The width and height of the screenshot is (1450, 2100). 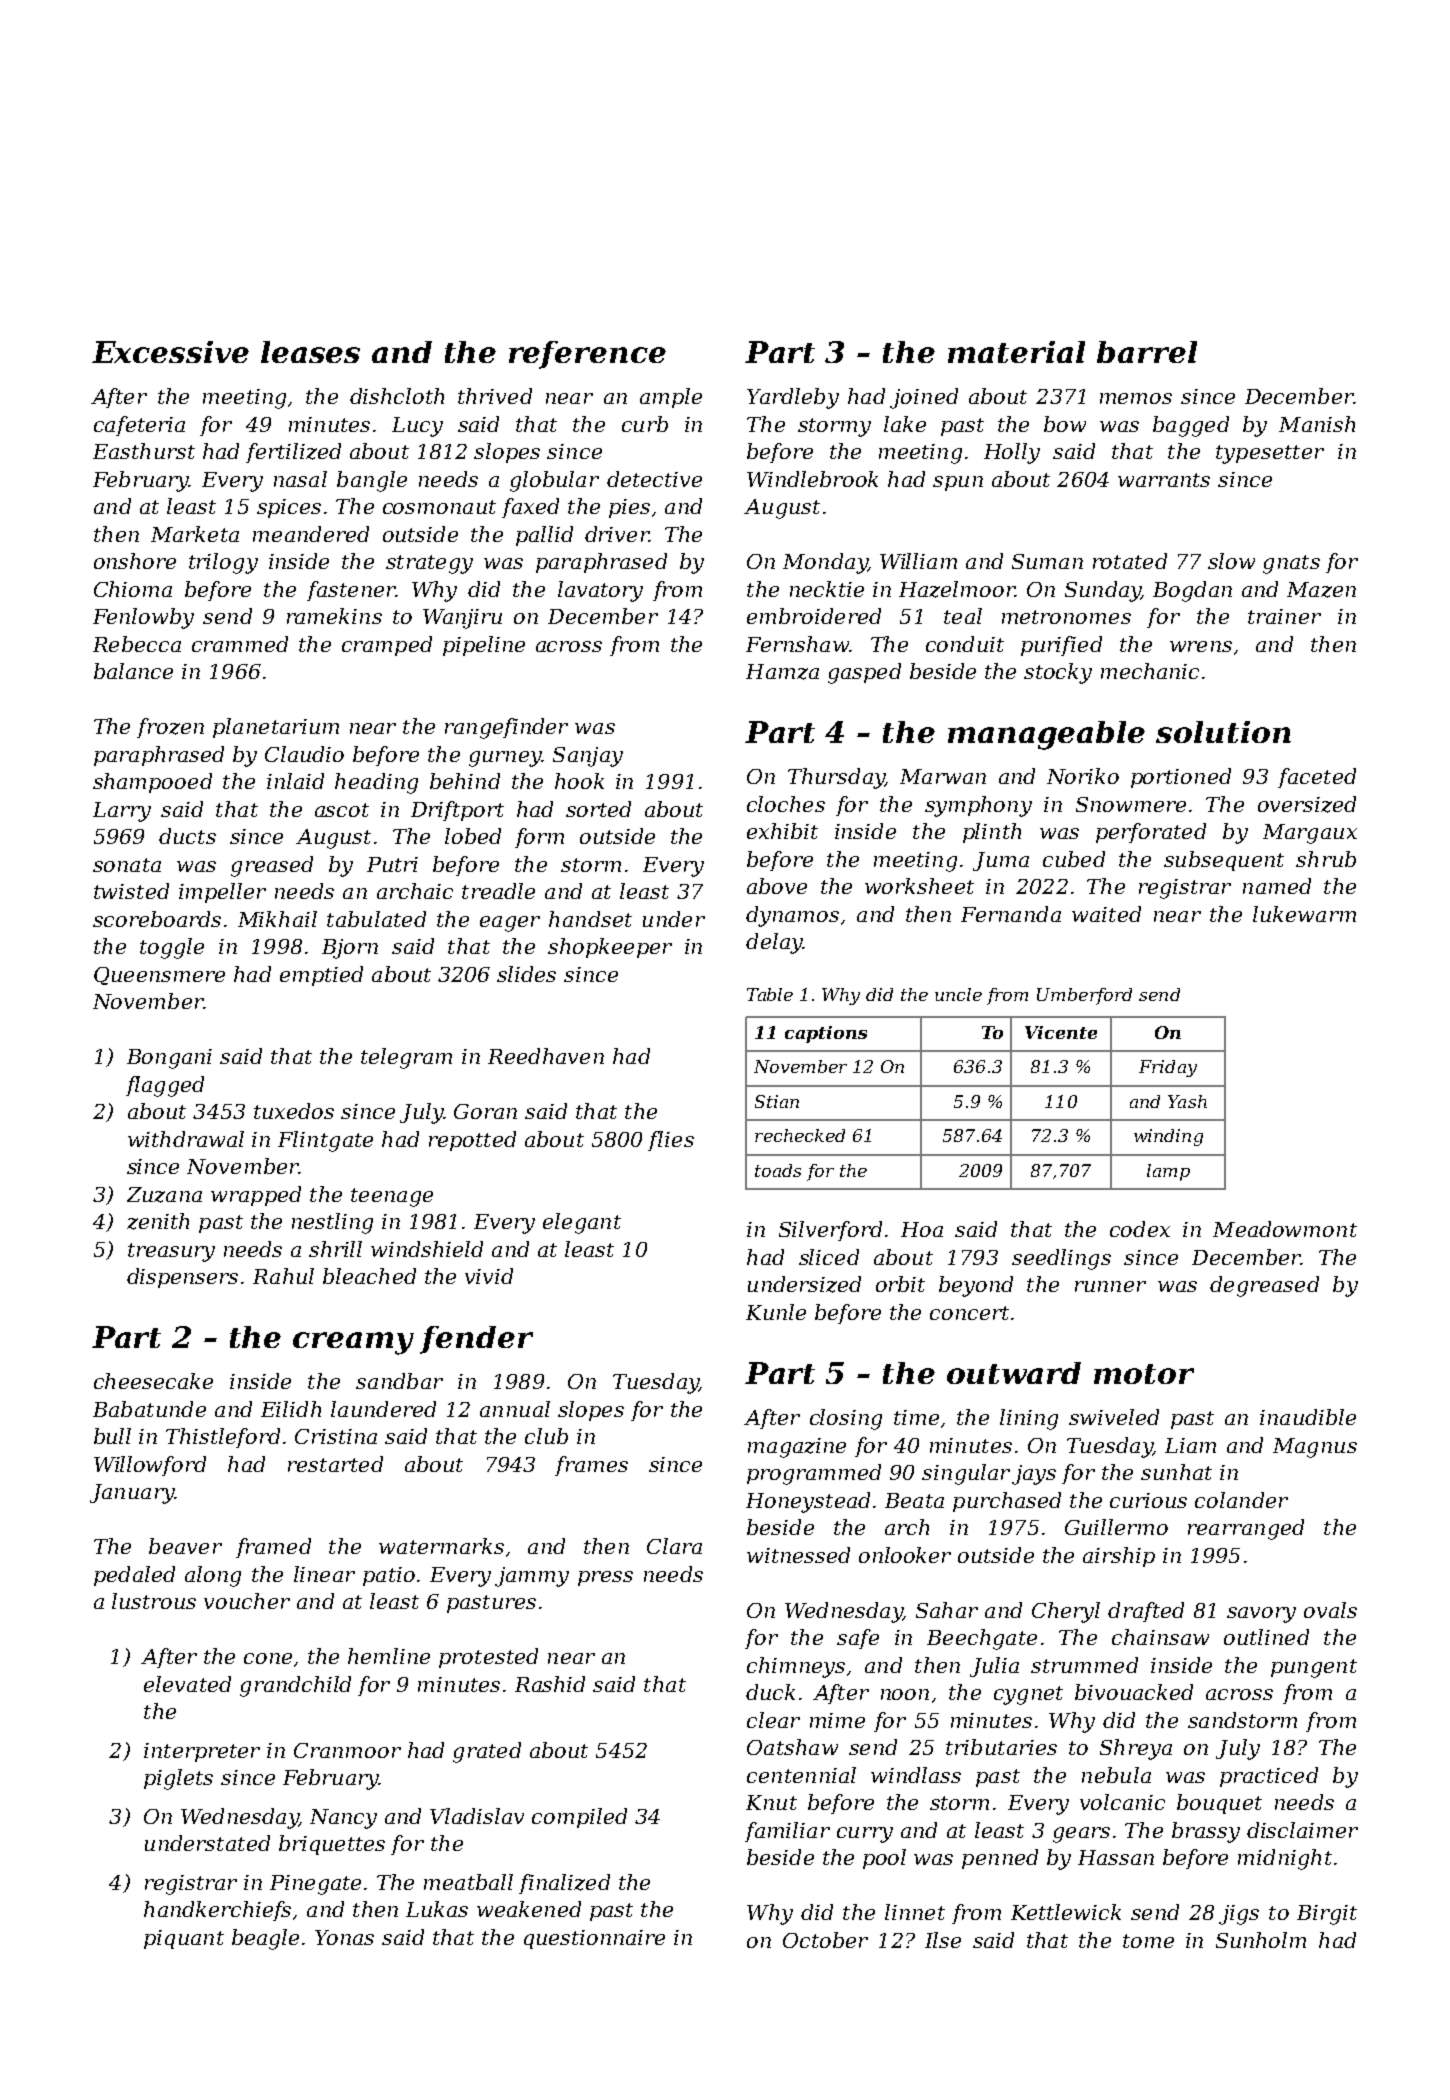 What do you see at coordinates (1034, 1475) in the screenshot?
I see `jays` at bounding box center [1034, 1475].
